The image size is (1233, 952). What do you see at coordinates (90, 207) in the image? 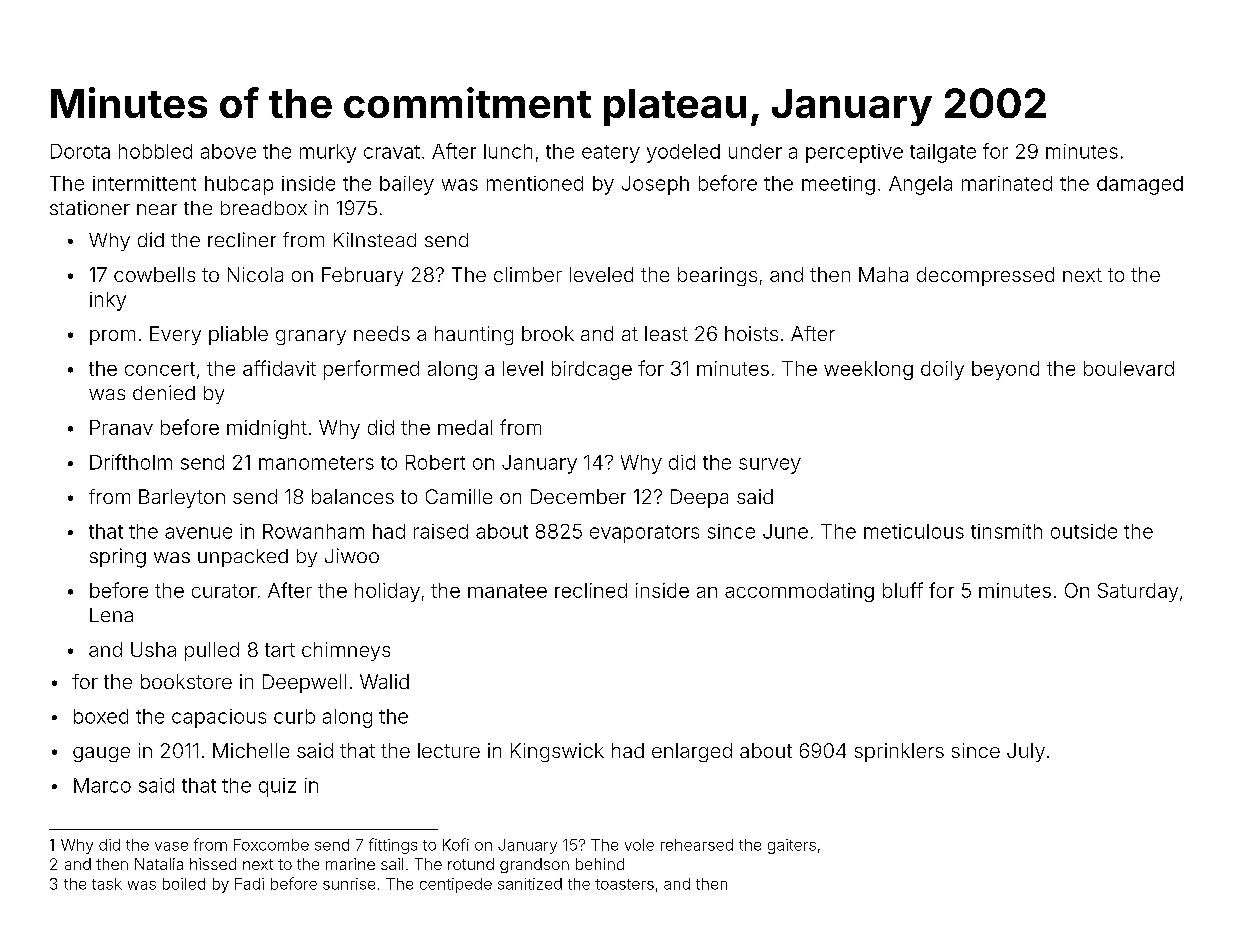
I see `stationer` at bounding box center [90, 207].
